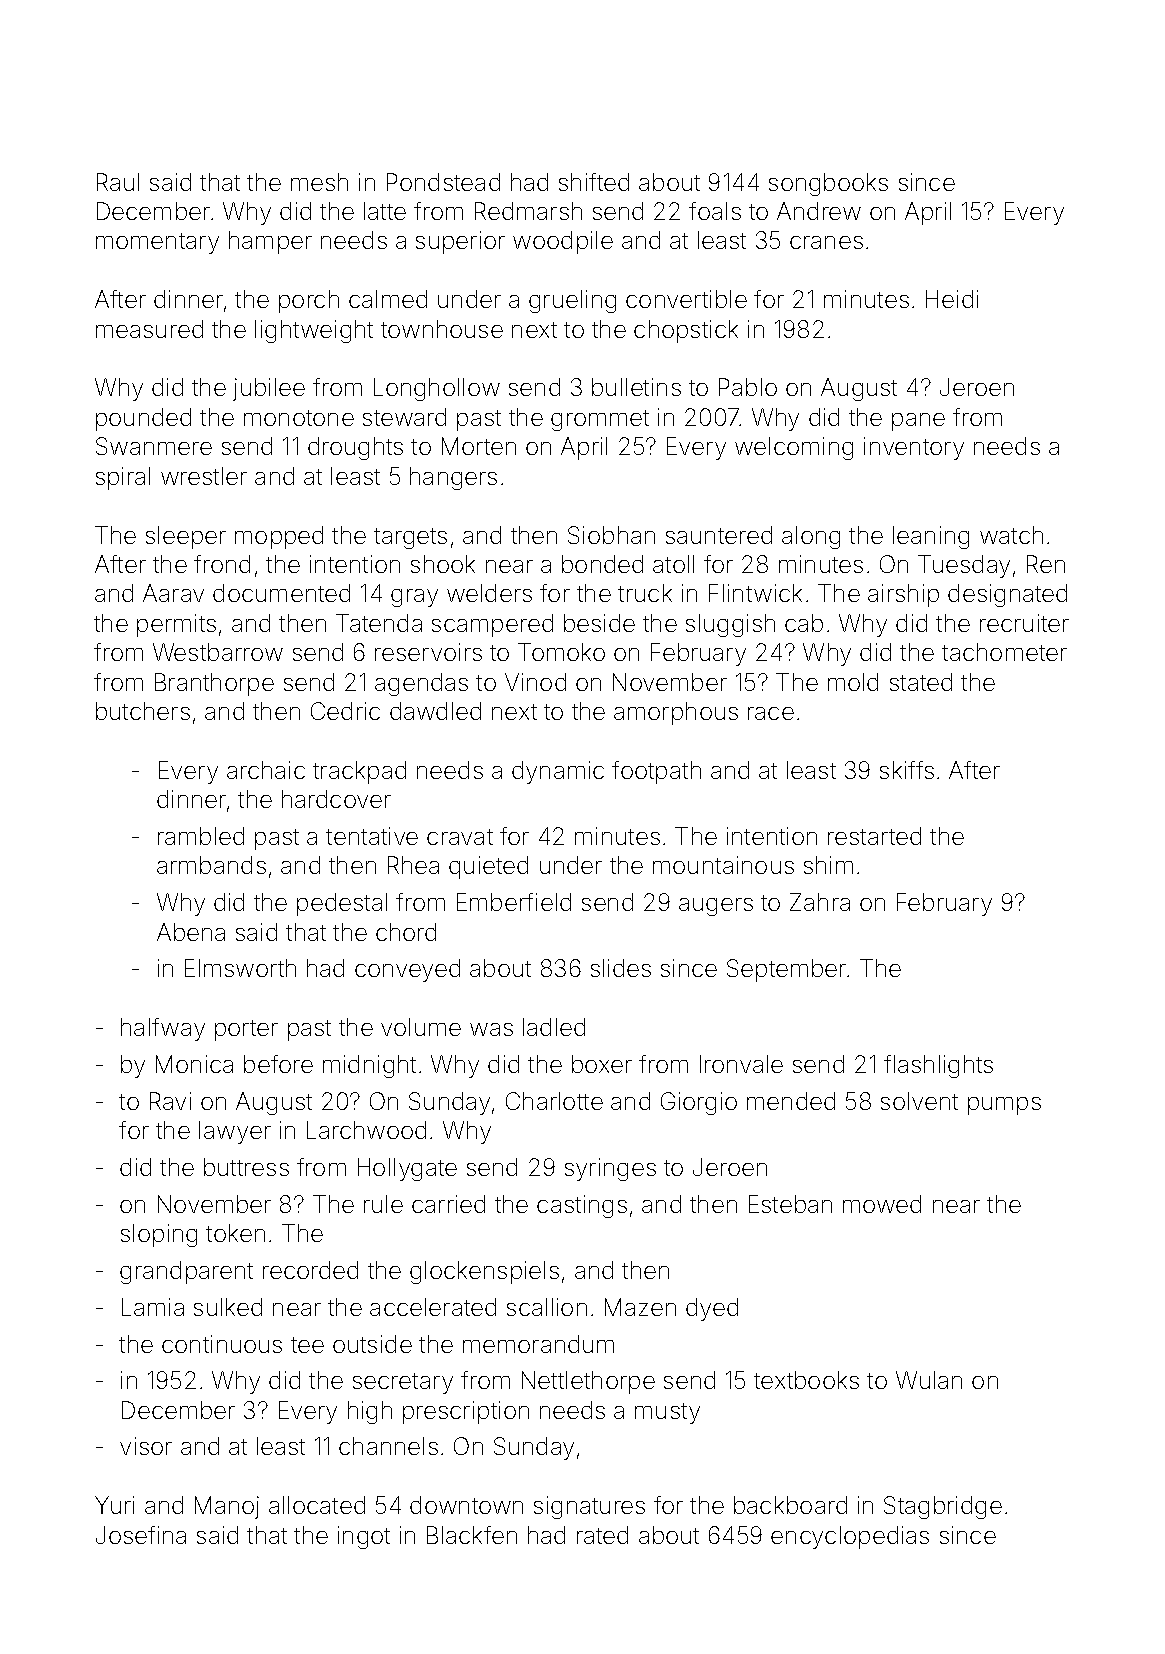 Image resolution: width=1165 pixels, height=1654 pixels. Describe the element at coordinates (528, 211) in the image. I see `Redmarsh` at that location.
